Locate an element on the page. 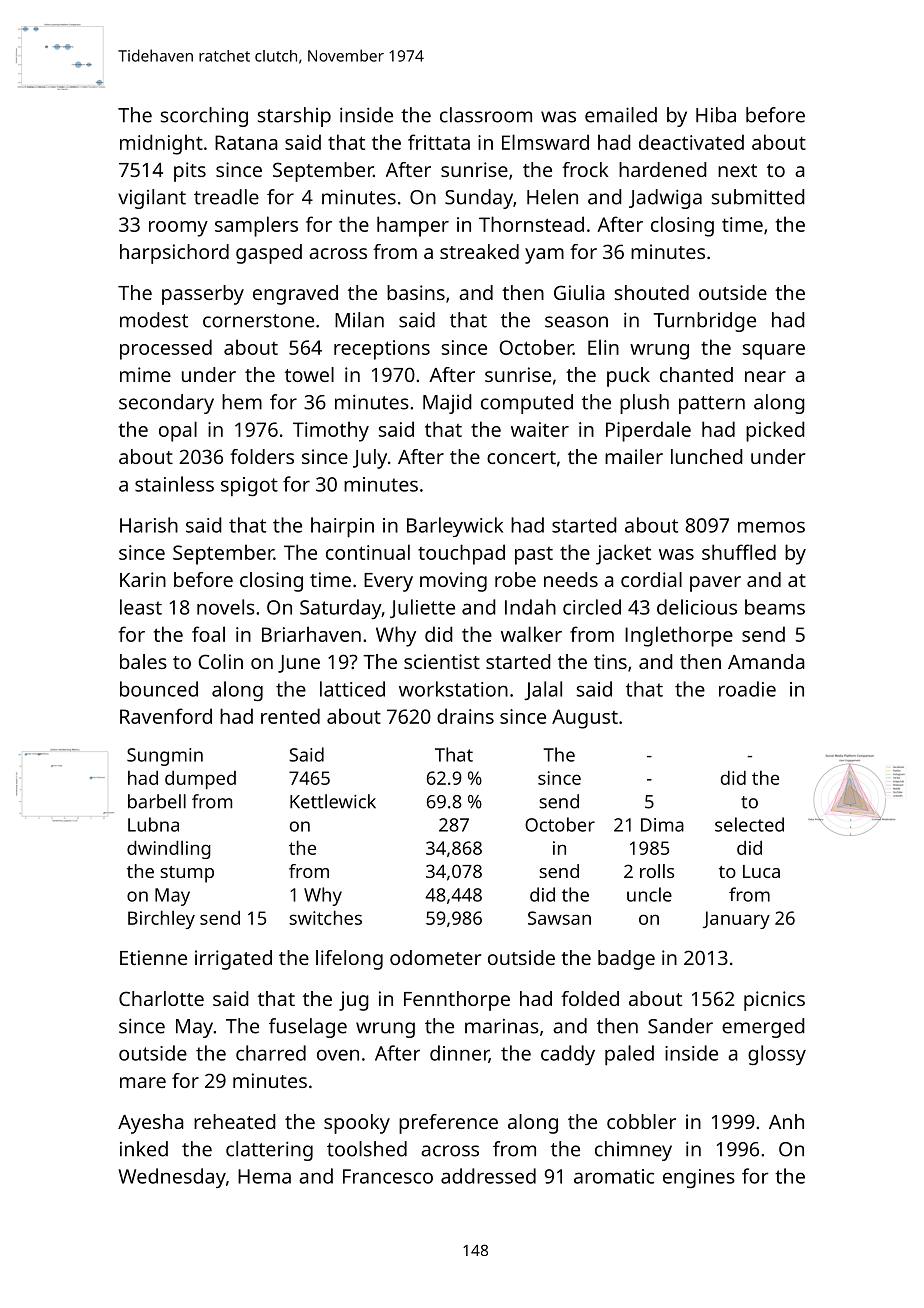  Hema is located at coordinates (264, 1176).
